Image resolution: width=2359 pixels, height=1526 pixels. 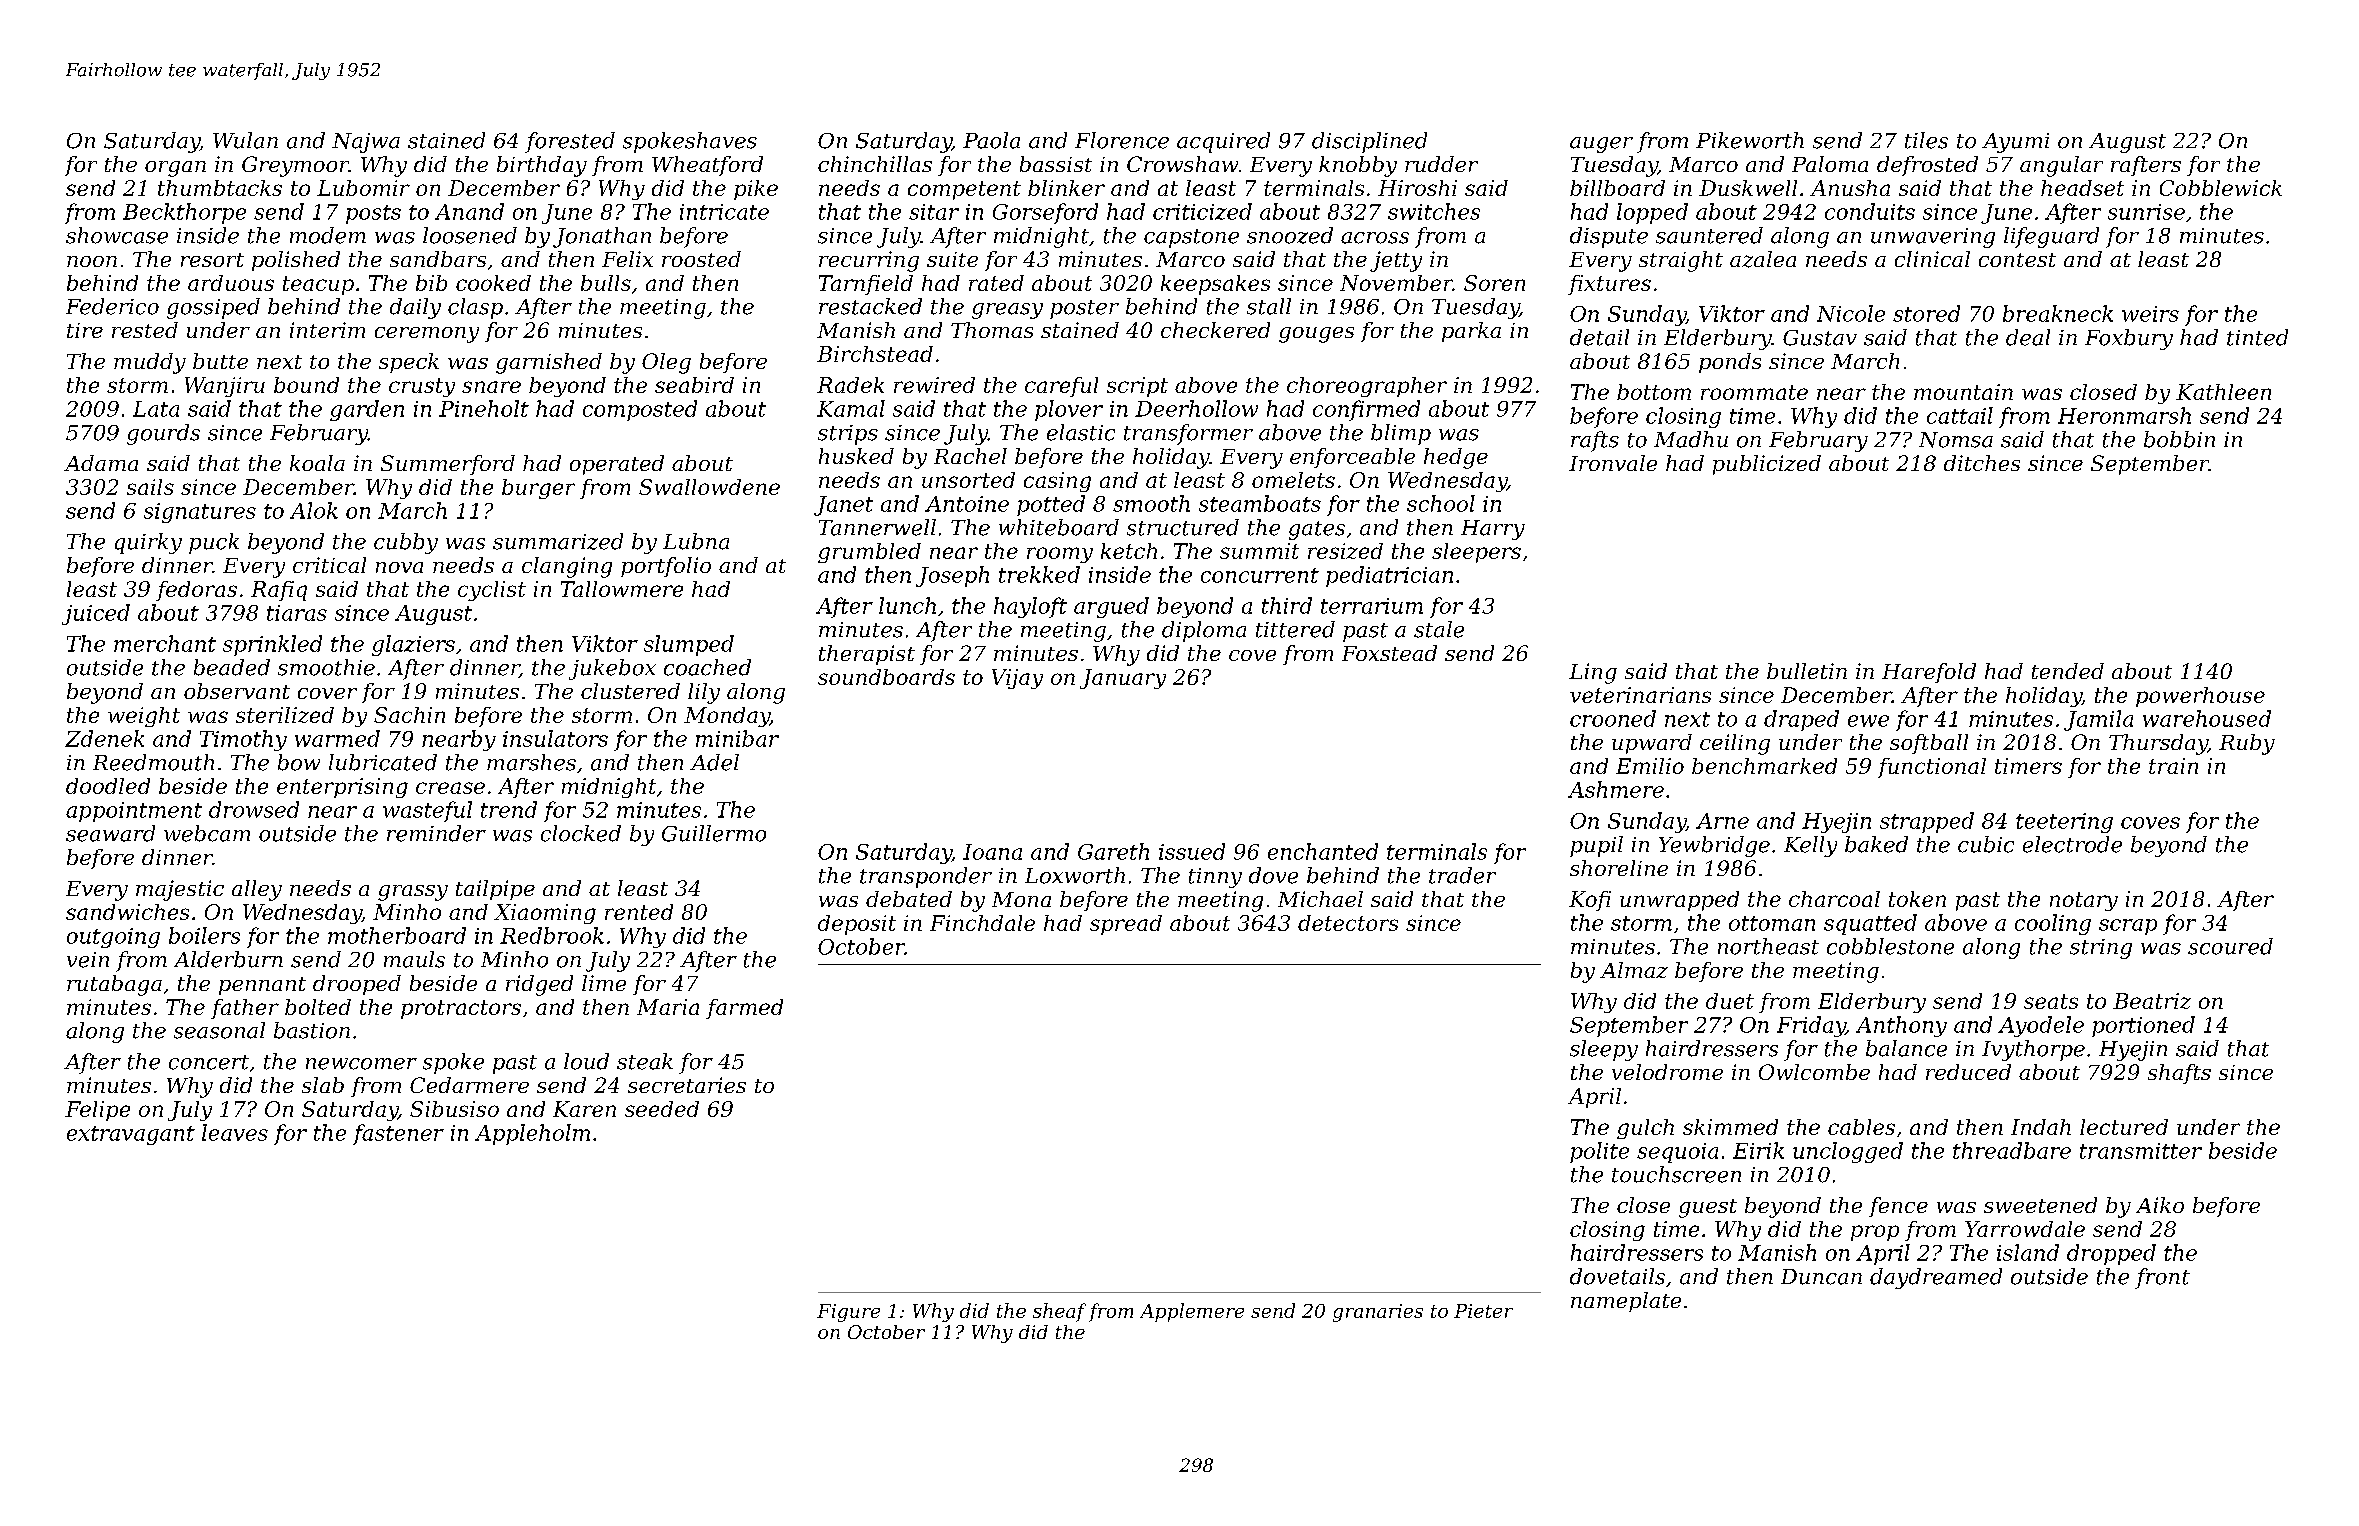 What do you see at coordinates (1640, 695) in the image?
I see `veterinarians` at bounding box center [1640, 695].
